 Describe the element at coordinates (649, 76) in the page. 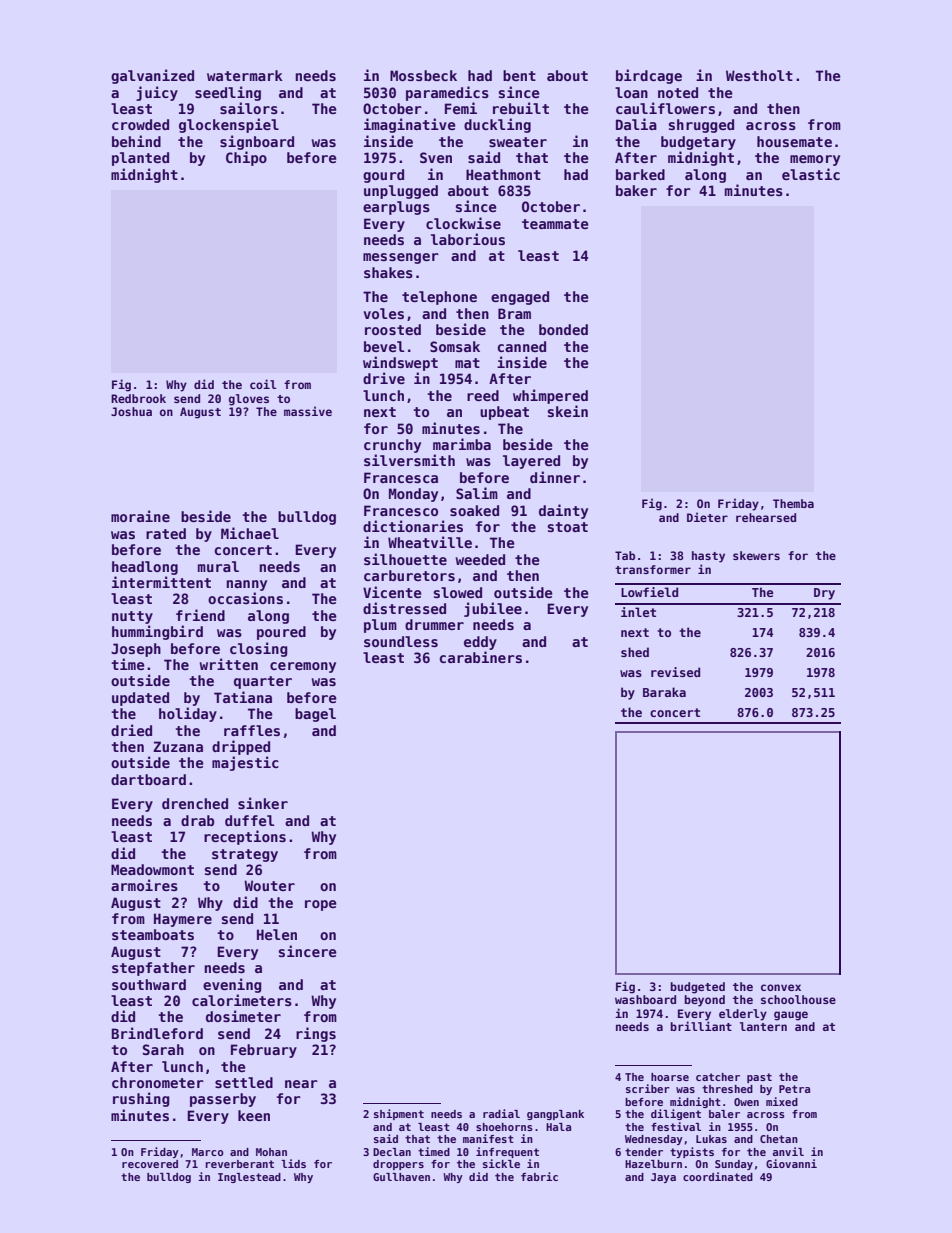

I see `birdcage` at that location.
